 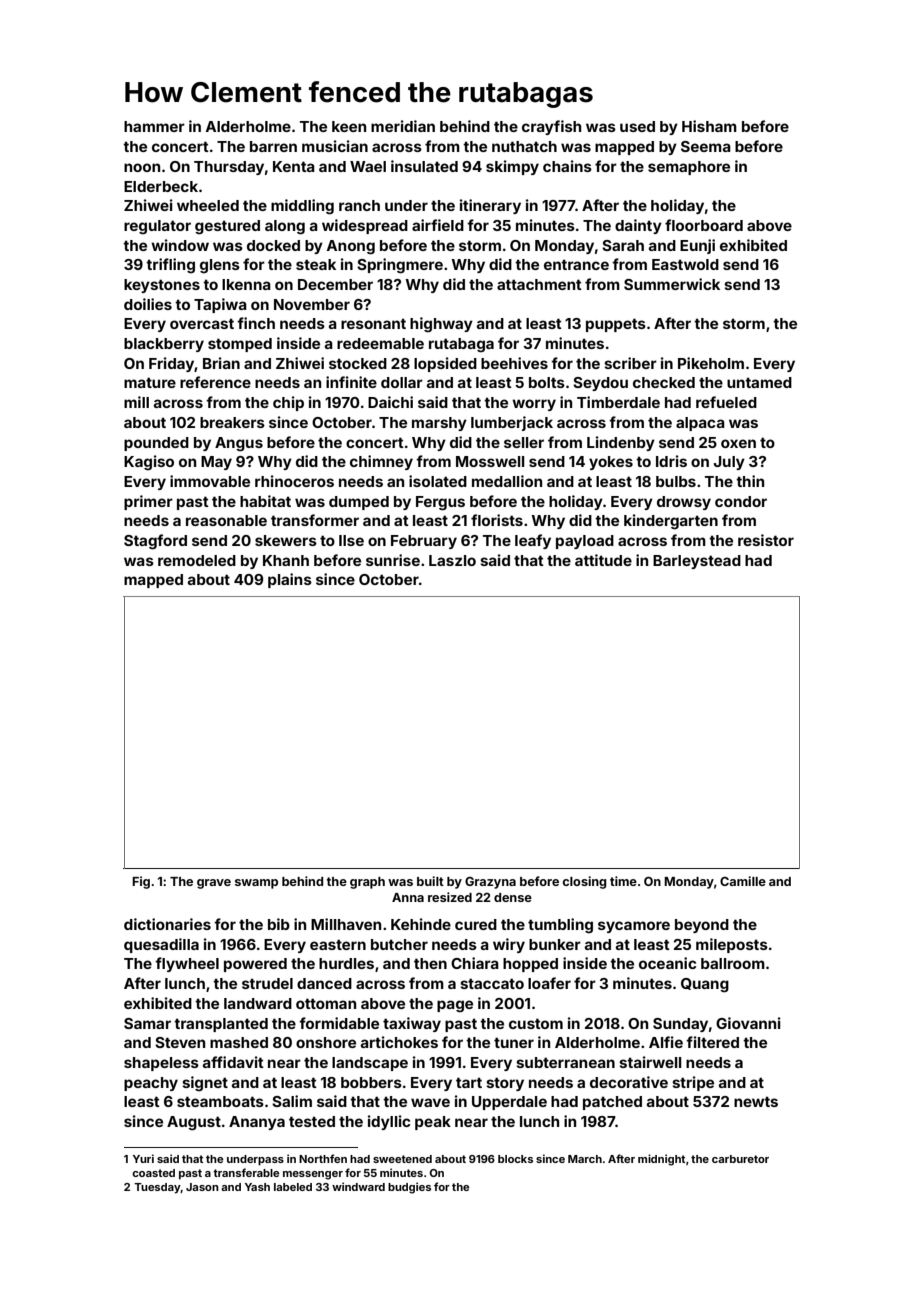 I want to click on remodeled, so click(x=197, y=560).
